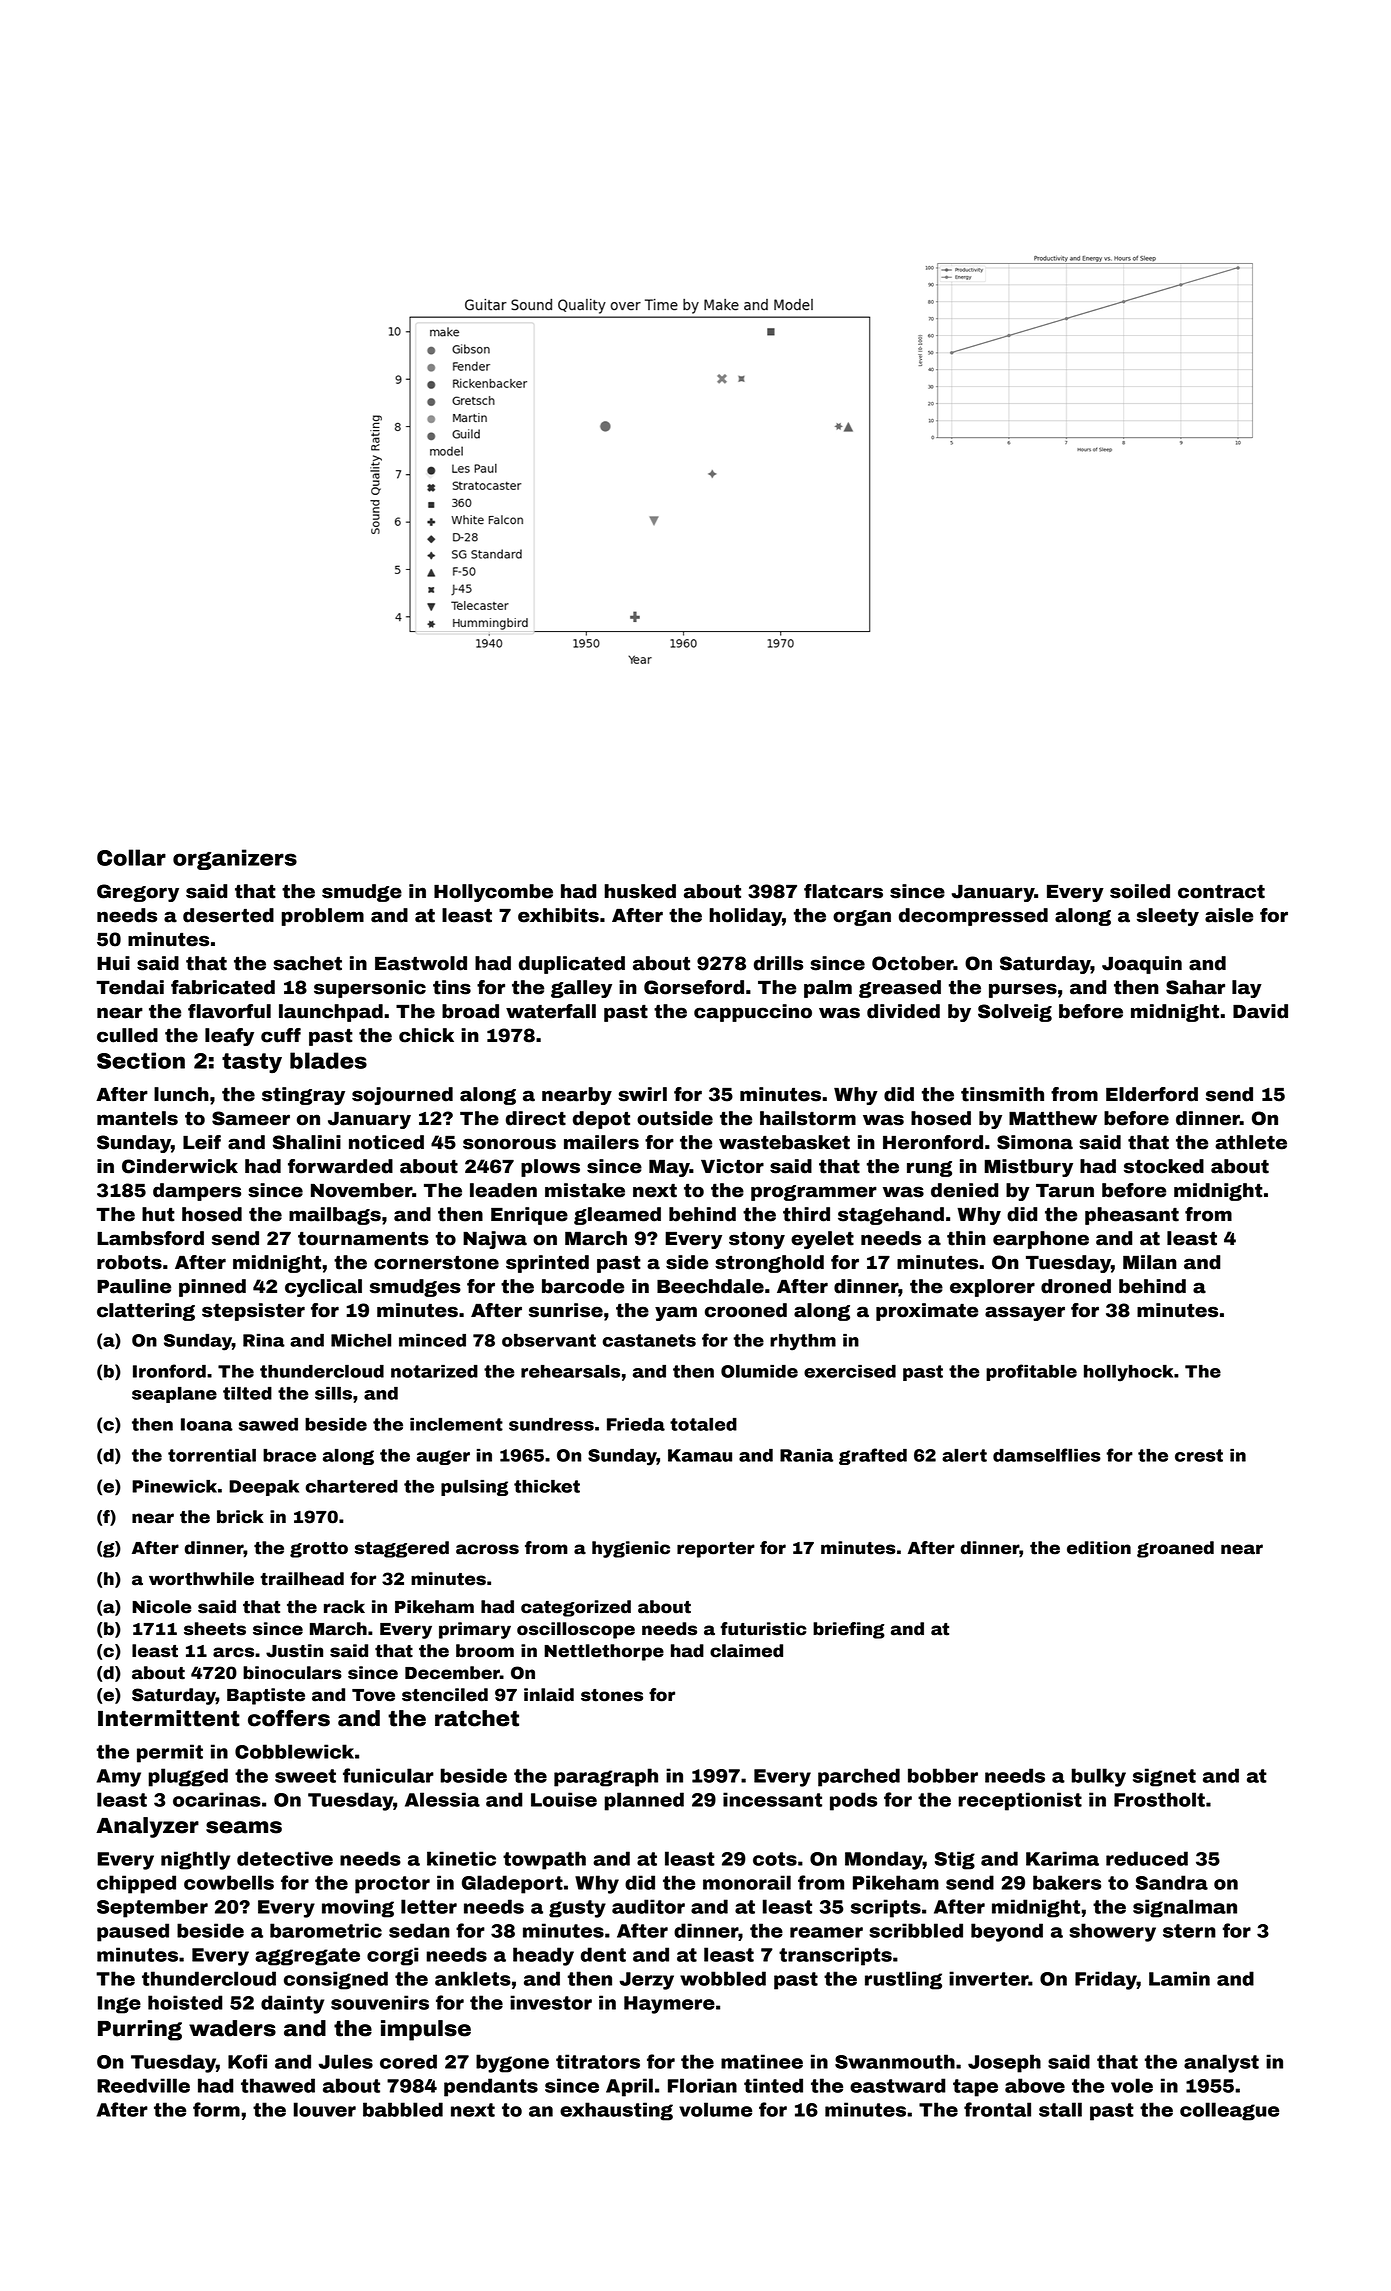  I want to click on signet, so click(1164, 1777).
